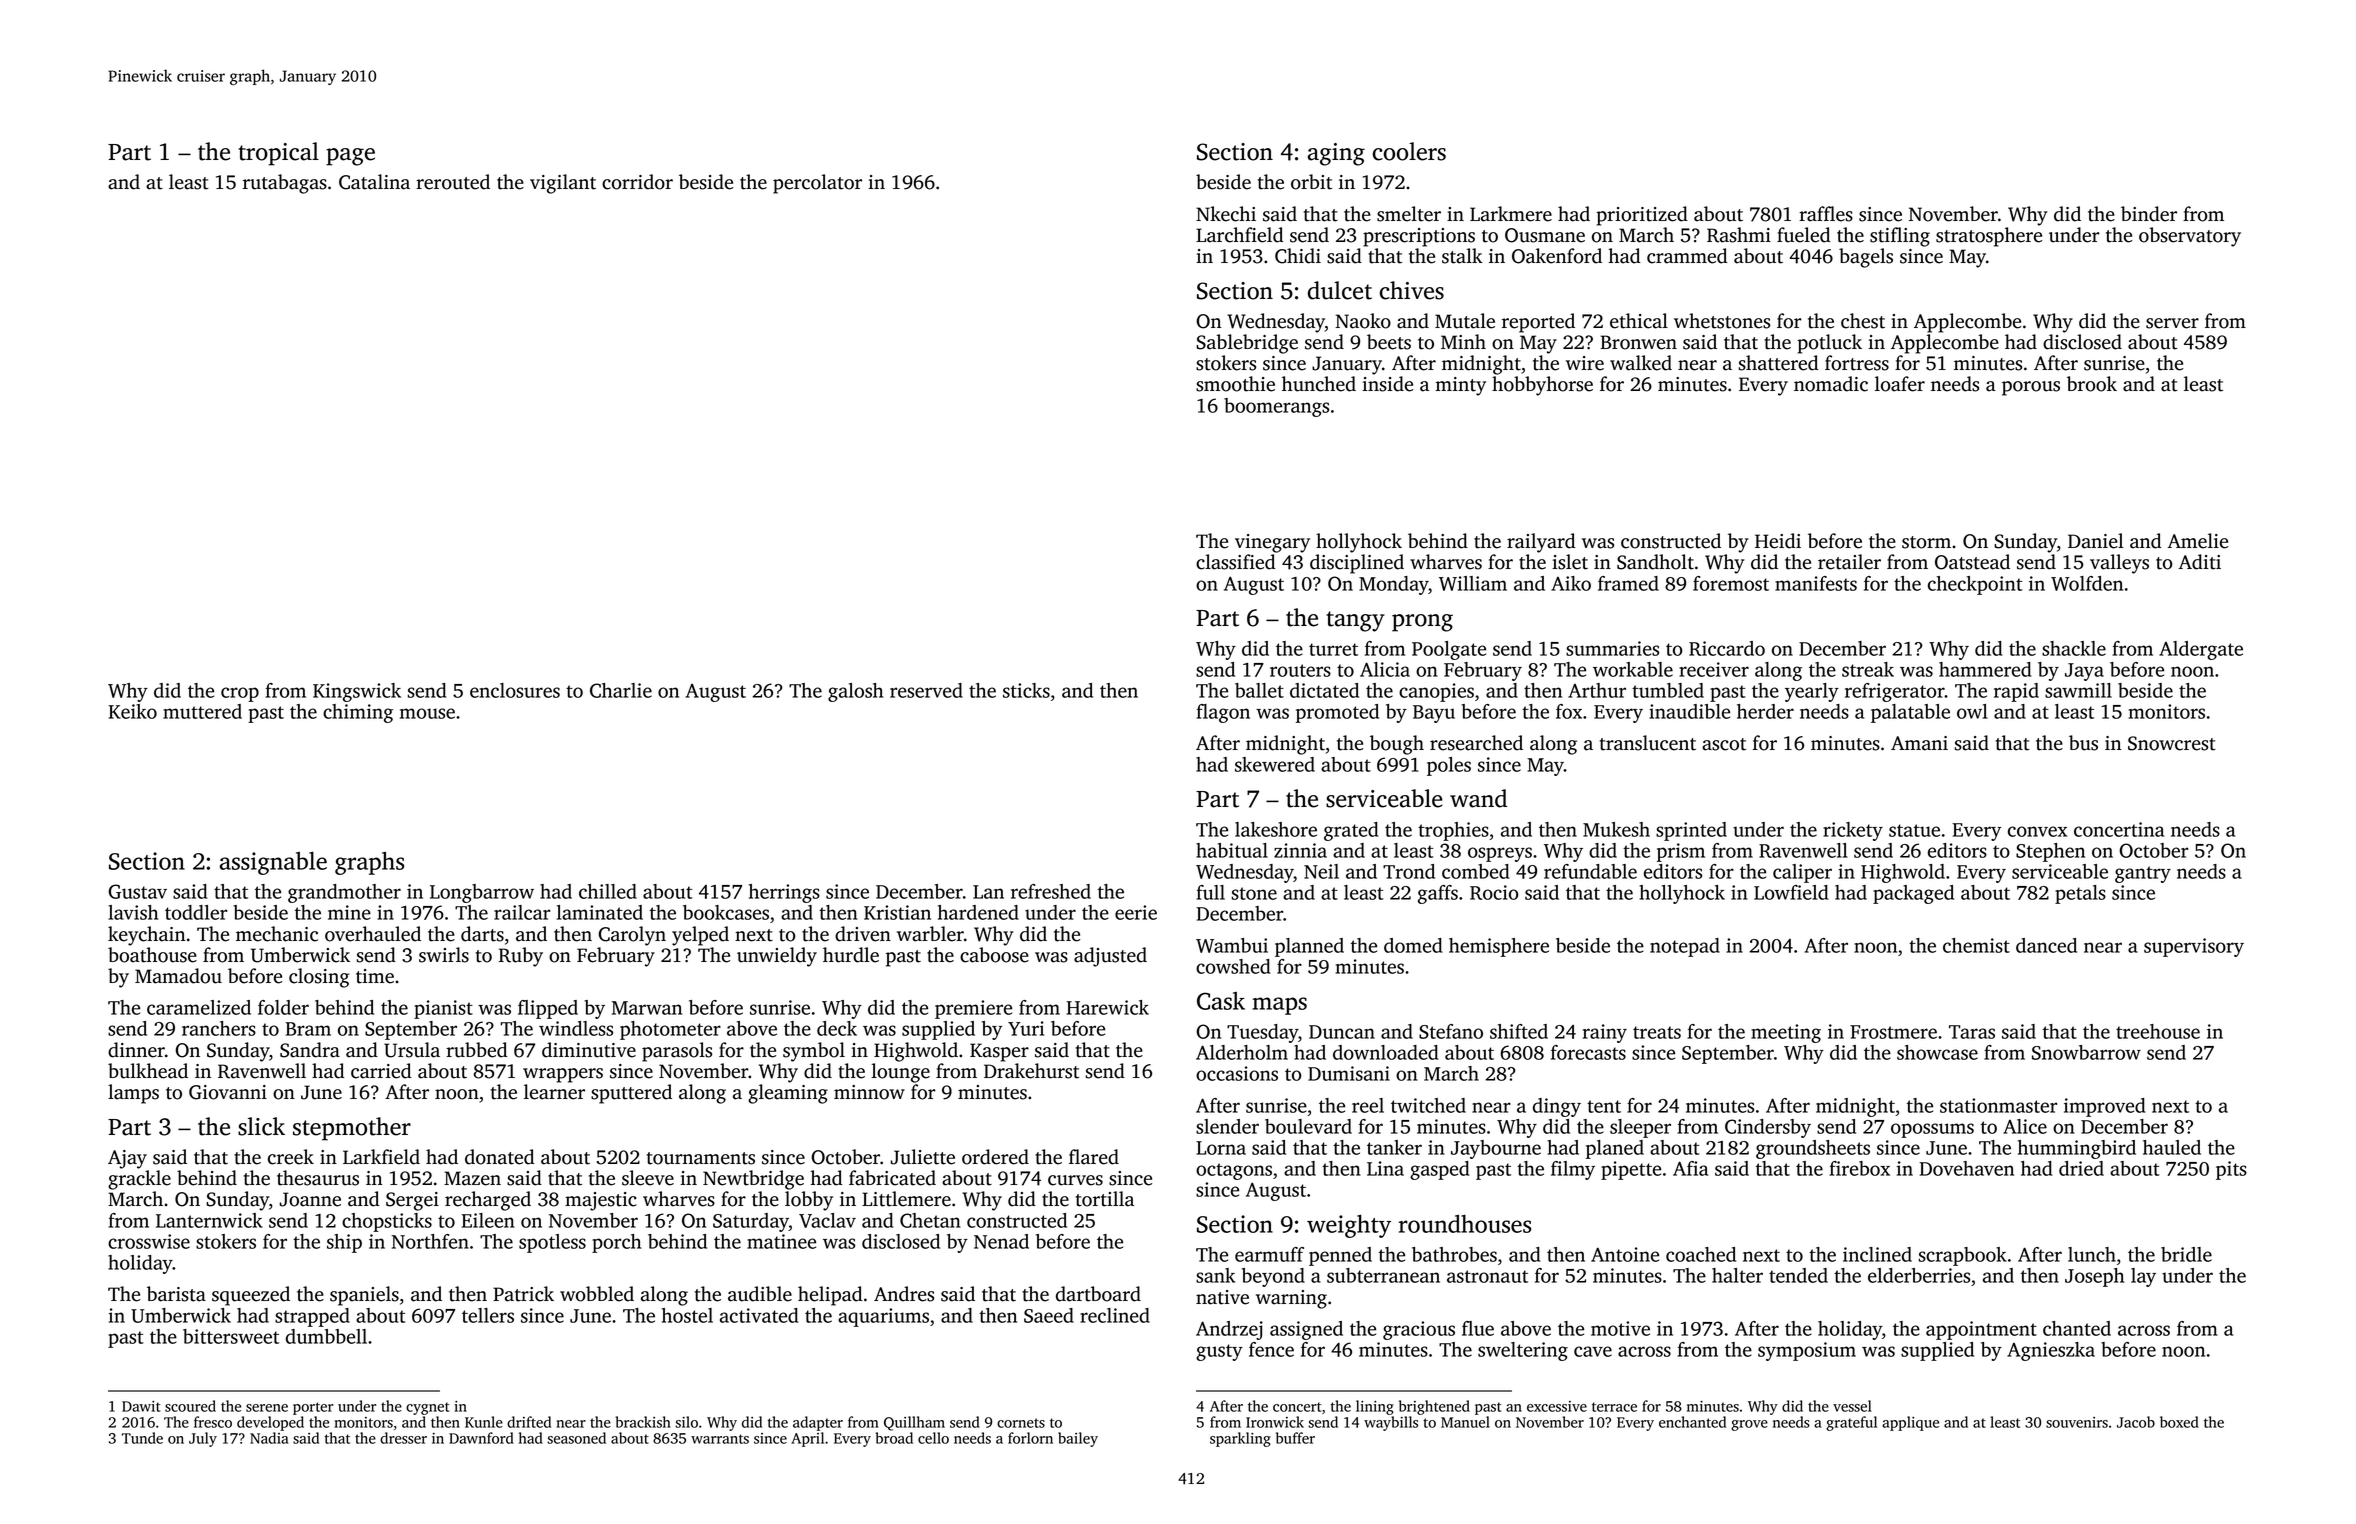  What do you see at coordinates (900, 1073) in the image?
I see `lounge` at bounding box center [900, 1073].
